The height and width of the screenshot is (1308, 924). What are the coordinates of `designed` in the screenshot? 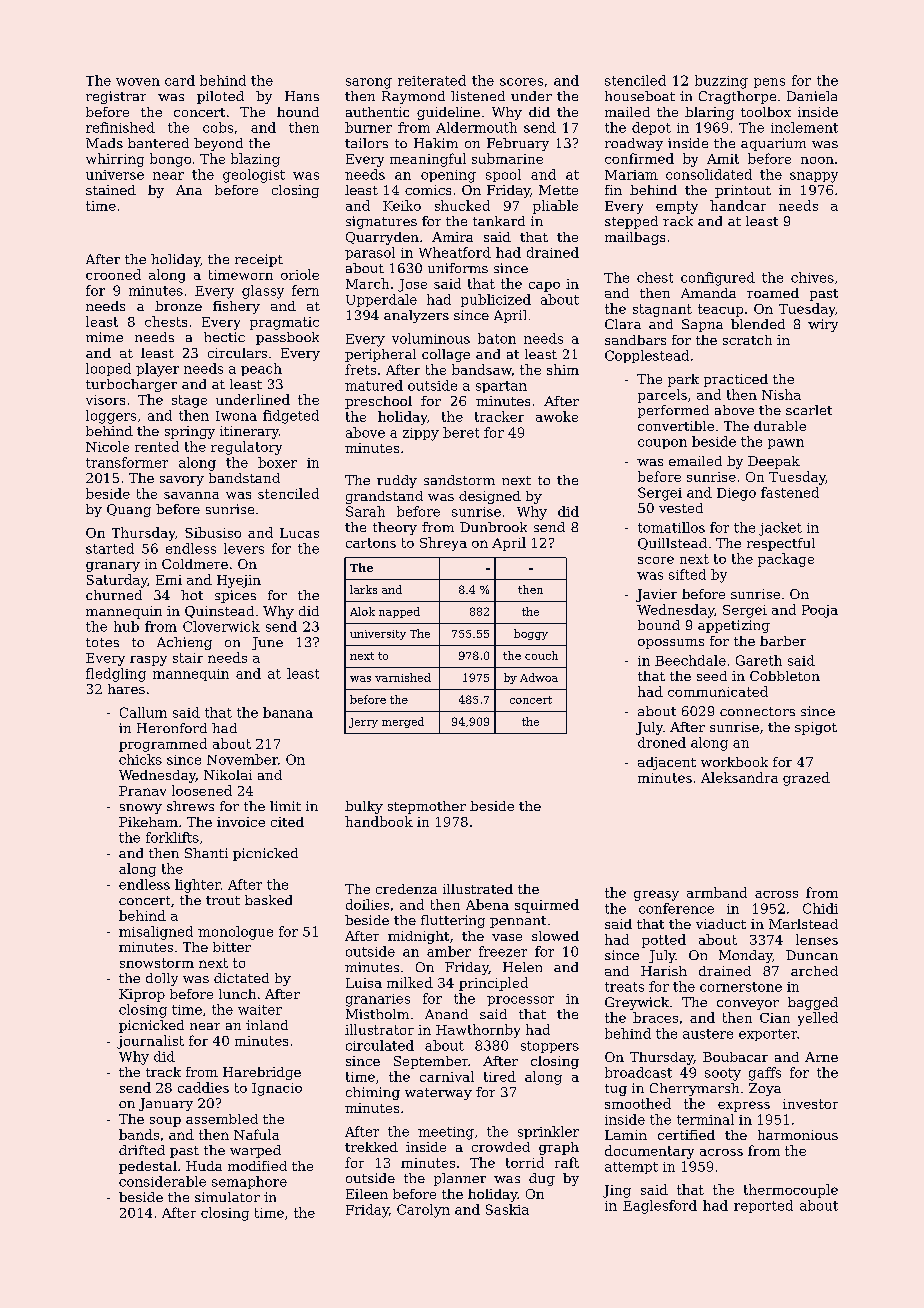 It's located at (490, 497).
